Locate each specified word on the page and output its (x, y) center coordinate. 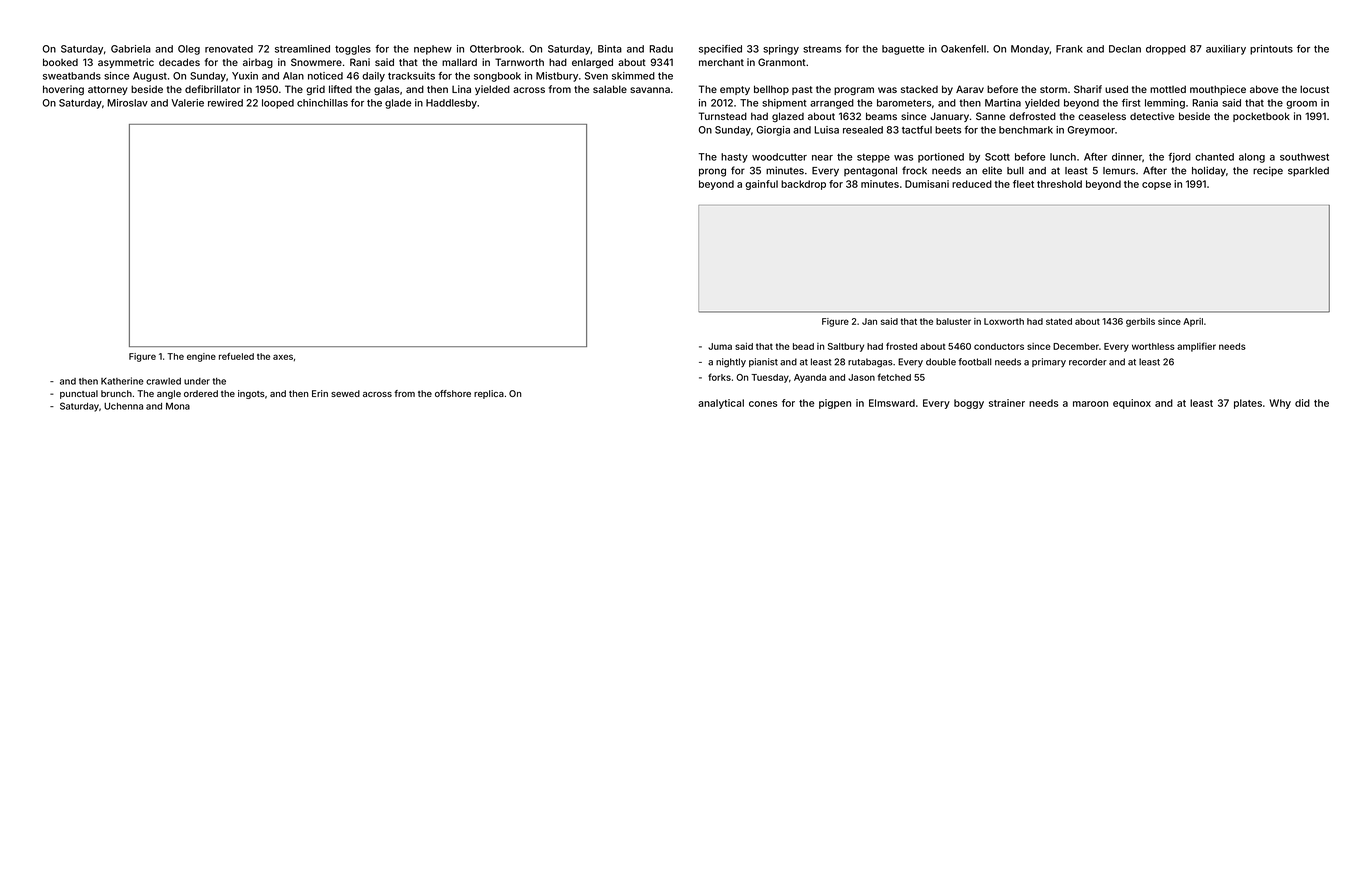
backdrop (803, 185)
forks (719, 377)
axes (283, 357)
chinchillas (322, 103)
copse (1156, 186)
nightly (731, 363)
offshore (453, 393)
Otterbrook (495, 49)
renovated (229, 49)
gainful (761, 185)
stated (1059, 321)
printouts (1271, 50)
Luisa (827, 130)
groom (1301, 105)
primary (1049, 362)
